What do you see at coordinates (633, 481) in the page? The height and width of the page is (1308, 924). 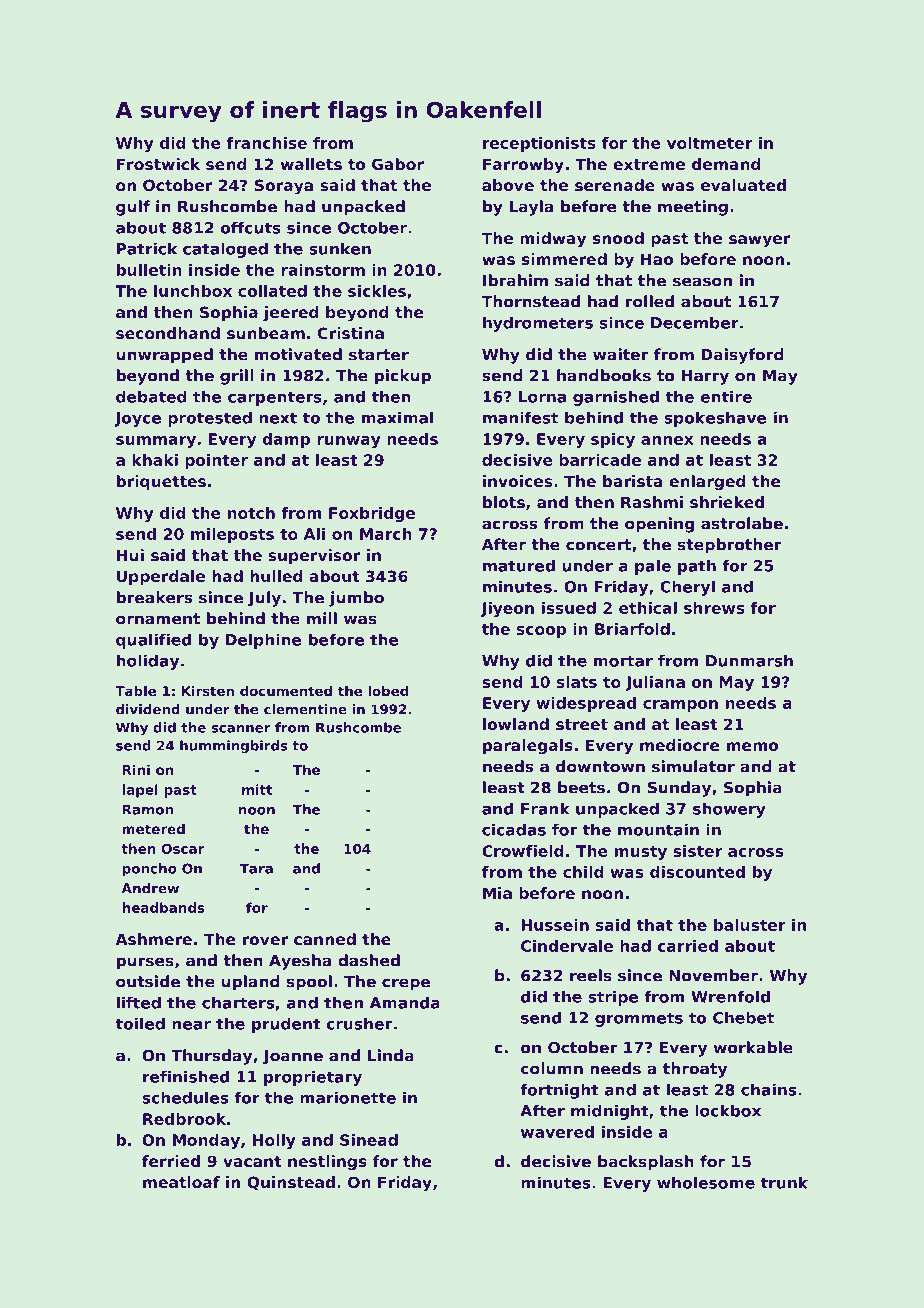 I see `barista` at bounding box center [633, 481].
